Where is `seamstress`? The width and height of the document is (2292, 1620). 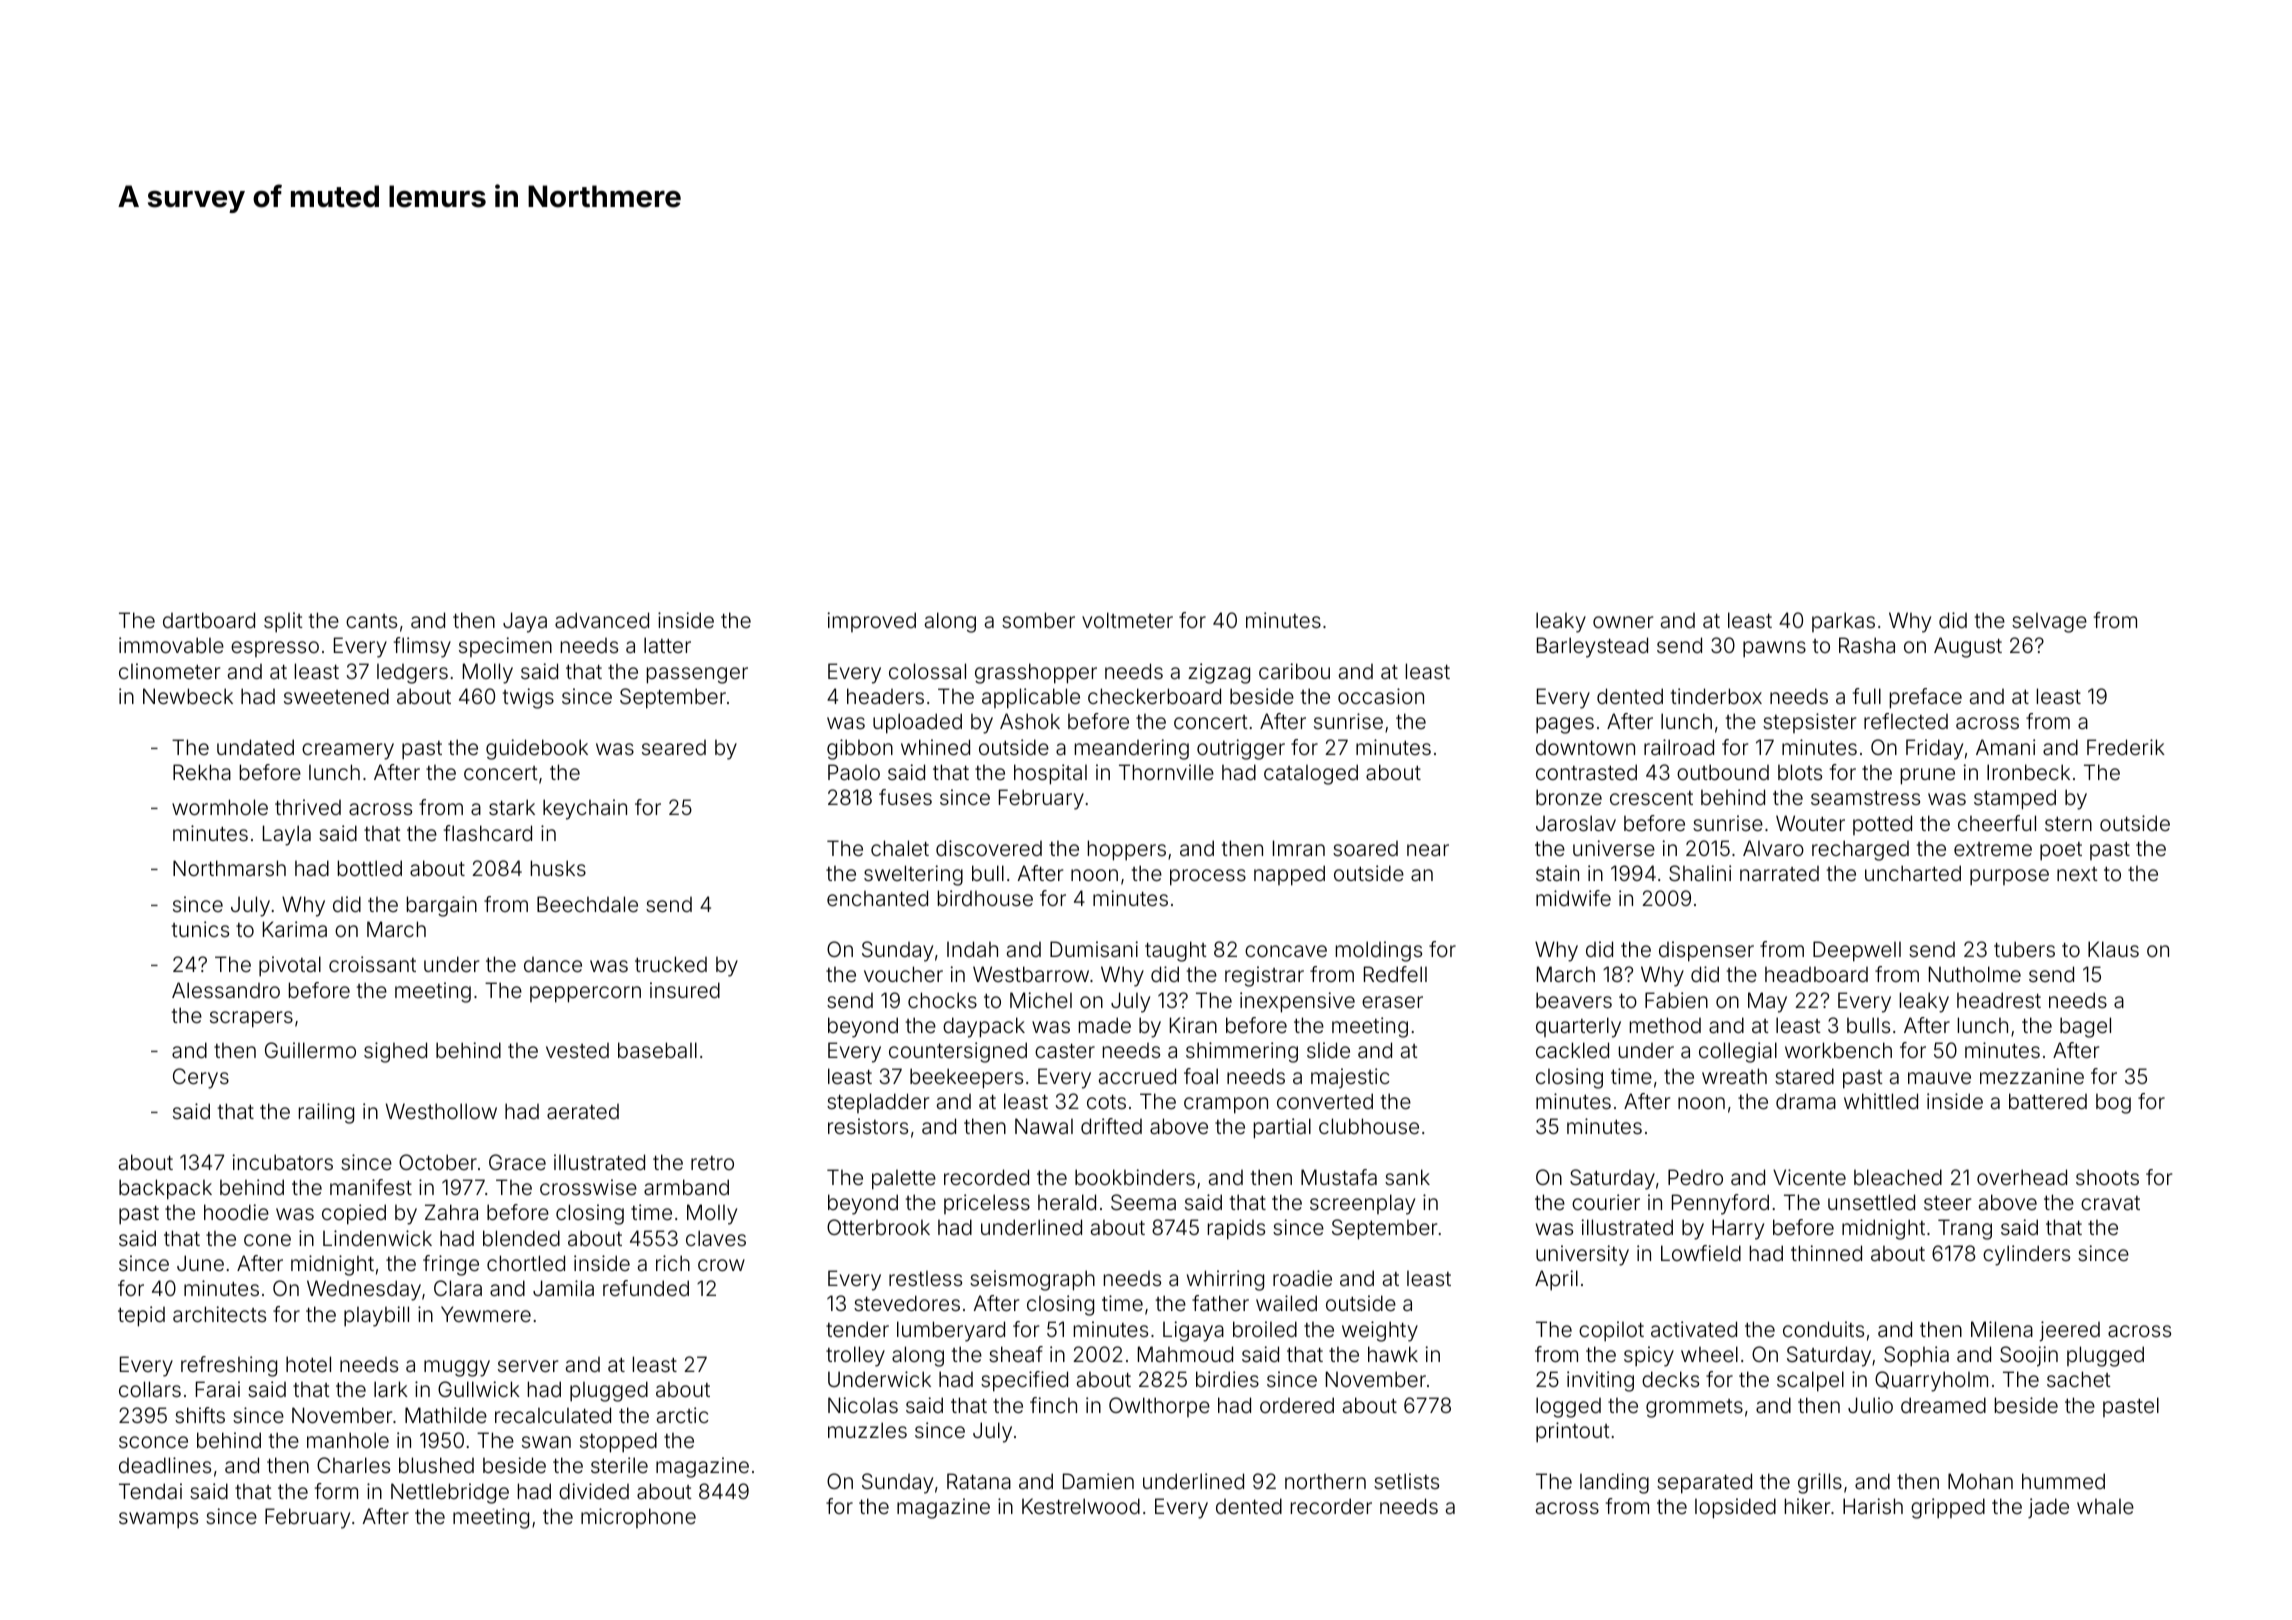
seamstress is located at coordinates (1865, 797).
